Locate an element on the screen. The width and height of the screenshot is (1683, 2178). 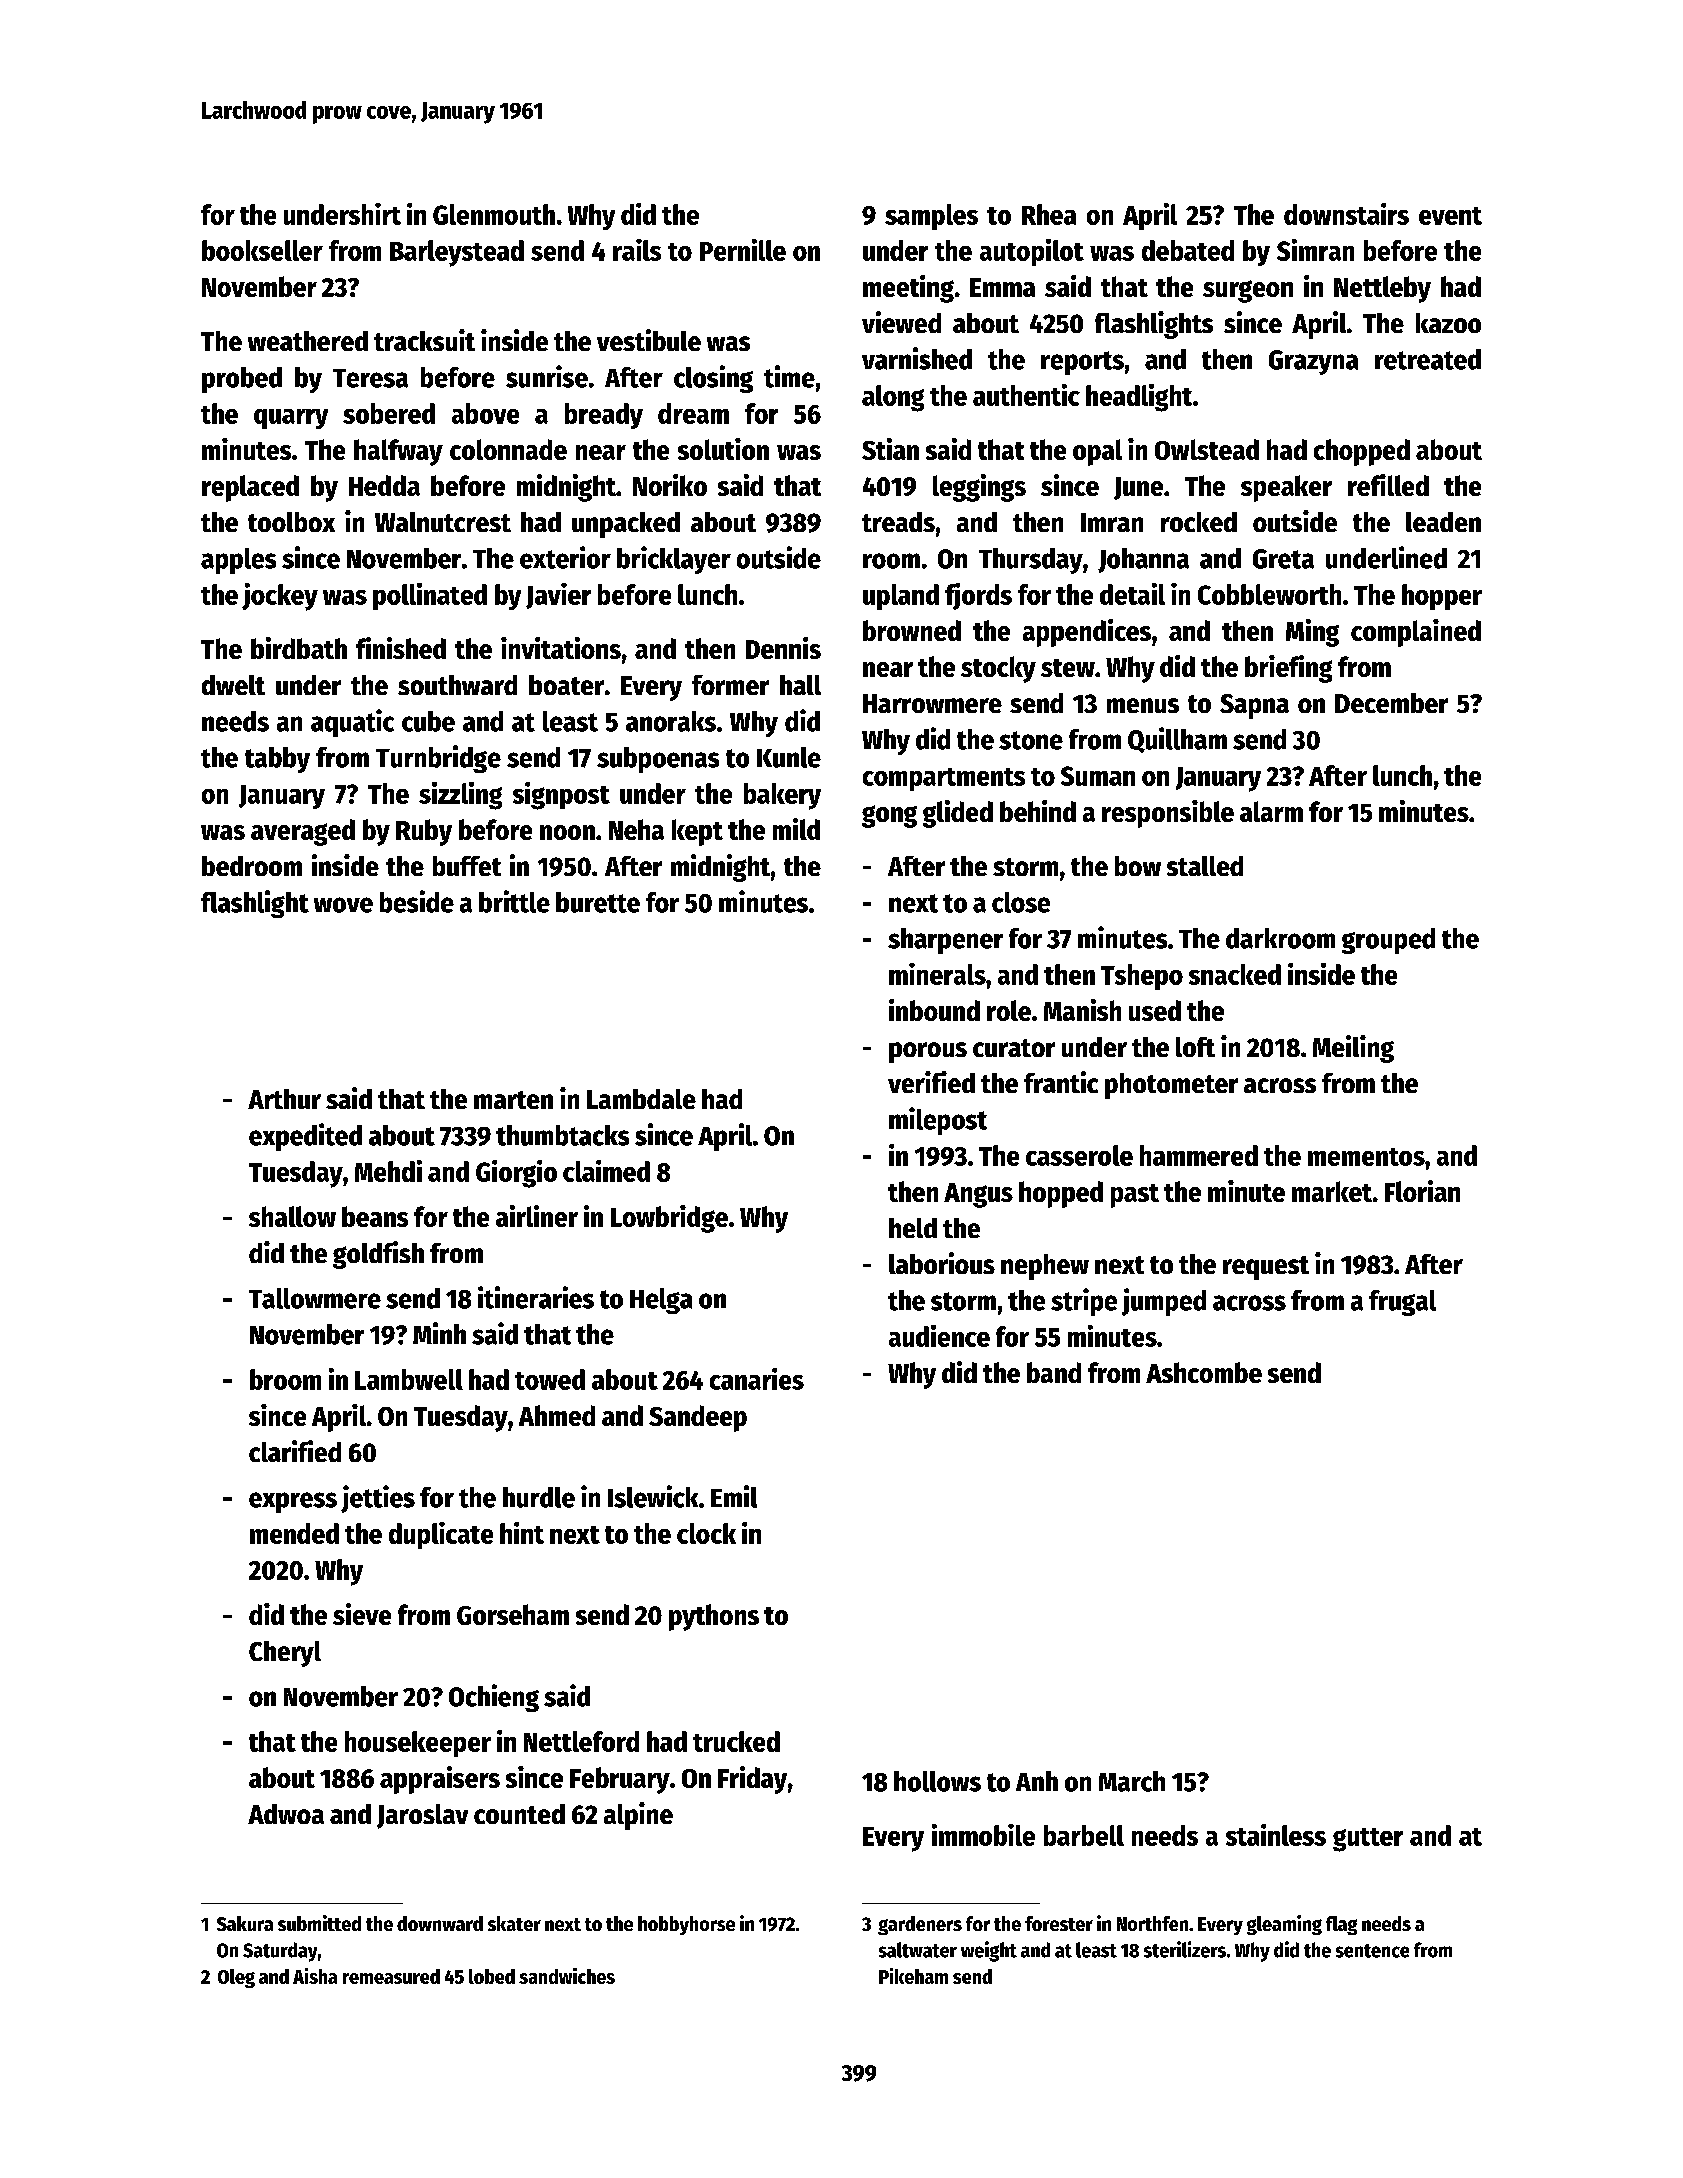
Tallowmere is located at coordinates (315, 1298).
